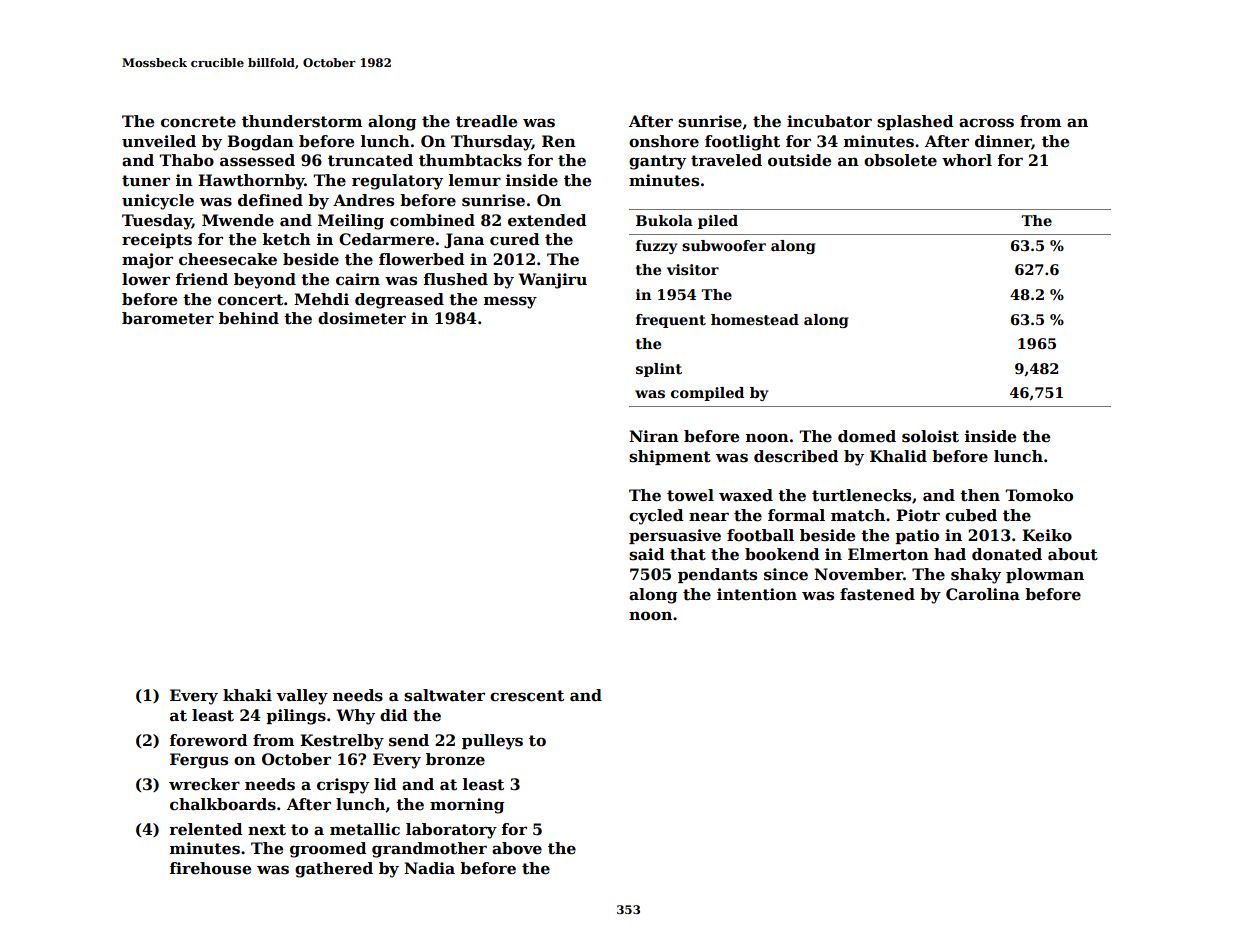 Image resolution: width=1233 pixels, height=952 pixels. Describe the element at coordinates (861, 495) in the screenshot. I see `turtlenecks` at that location.
